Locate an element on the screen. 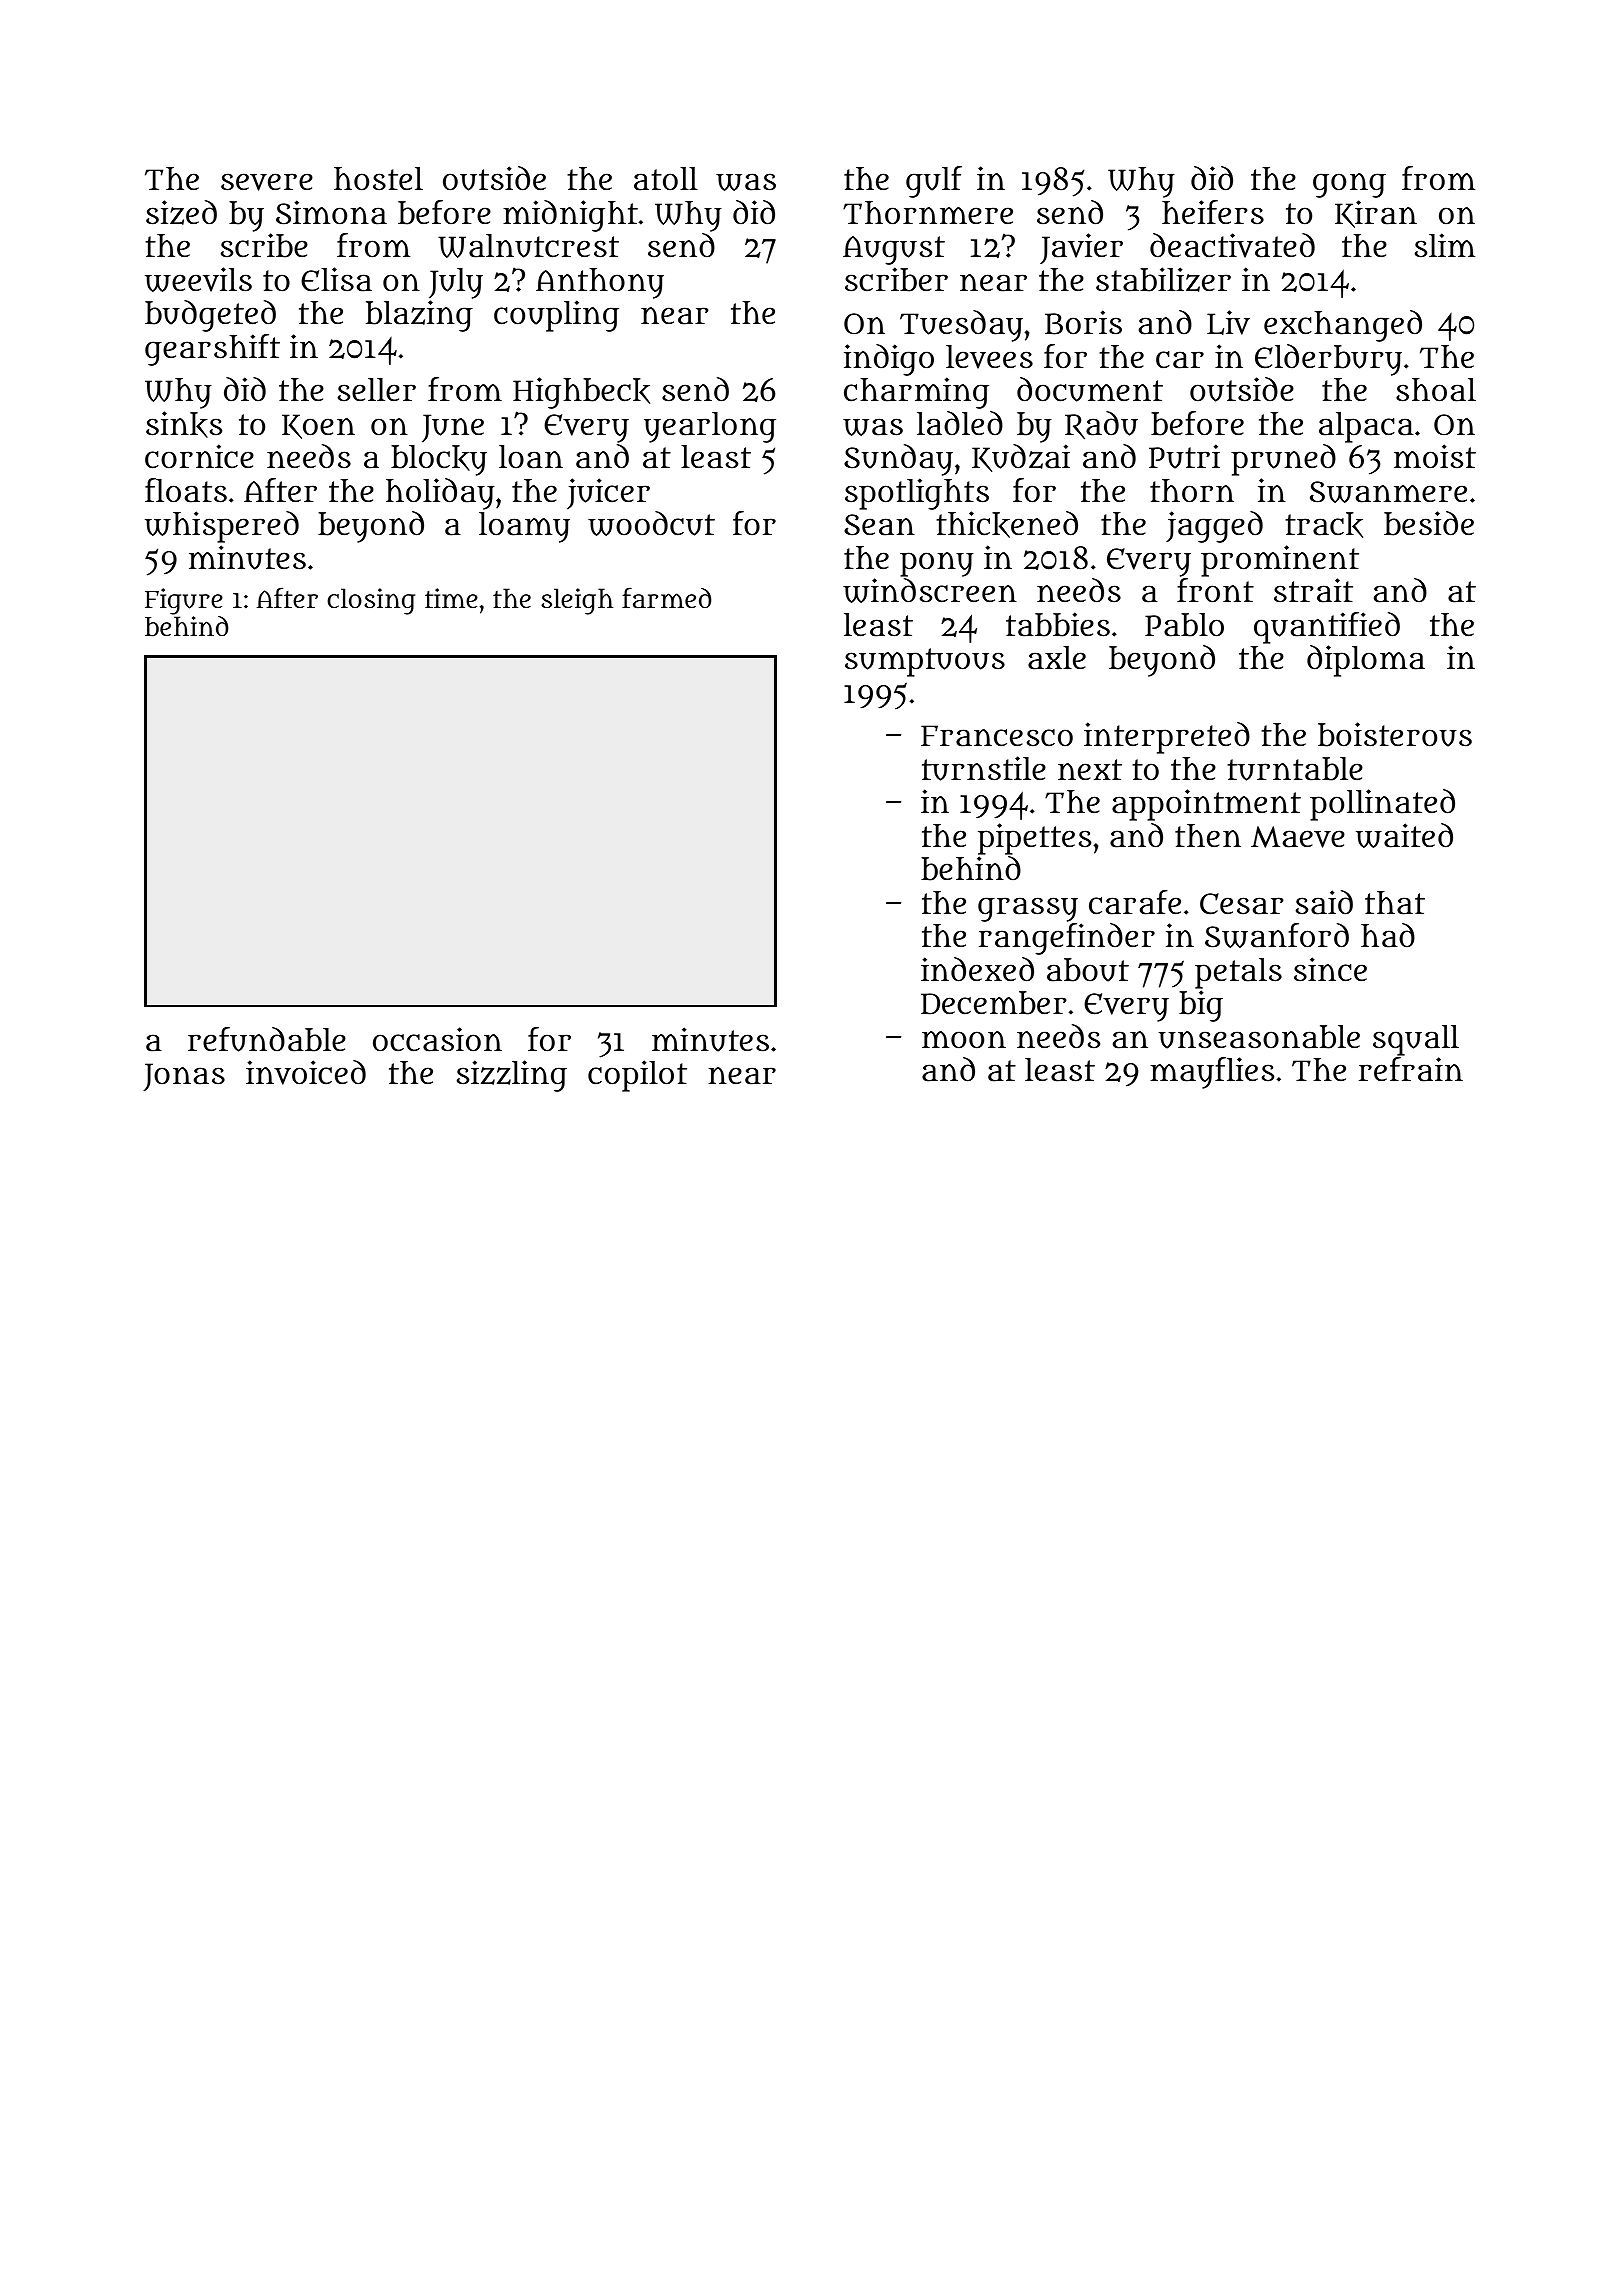 The image size is (1620, 2292). atoll is located at coordinates (666, 179).
